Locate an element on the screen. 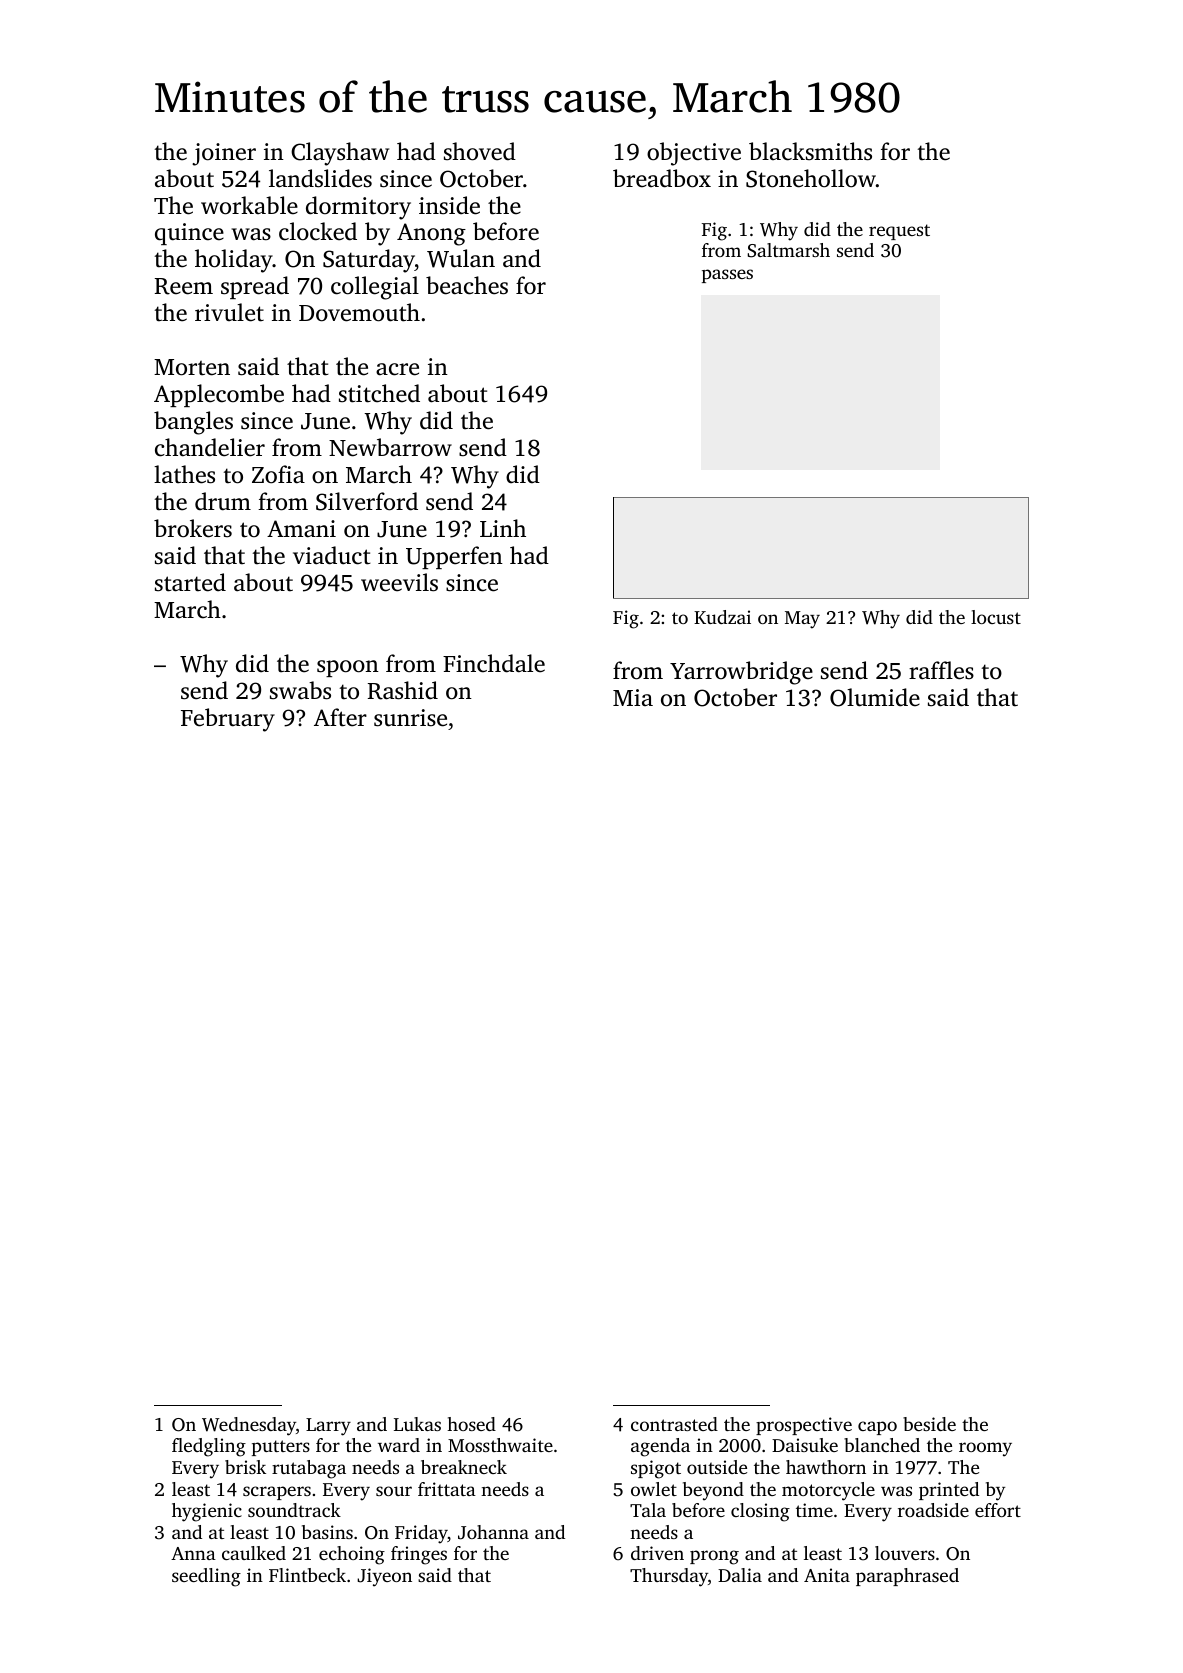 This screenshot has width=1183, height=1673. Dovemouth is located at coordinates (359, 312).
